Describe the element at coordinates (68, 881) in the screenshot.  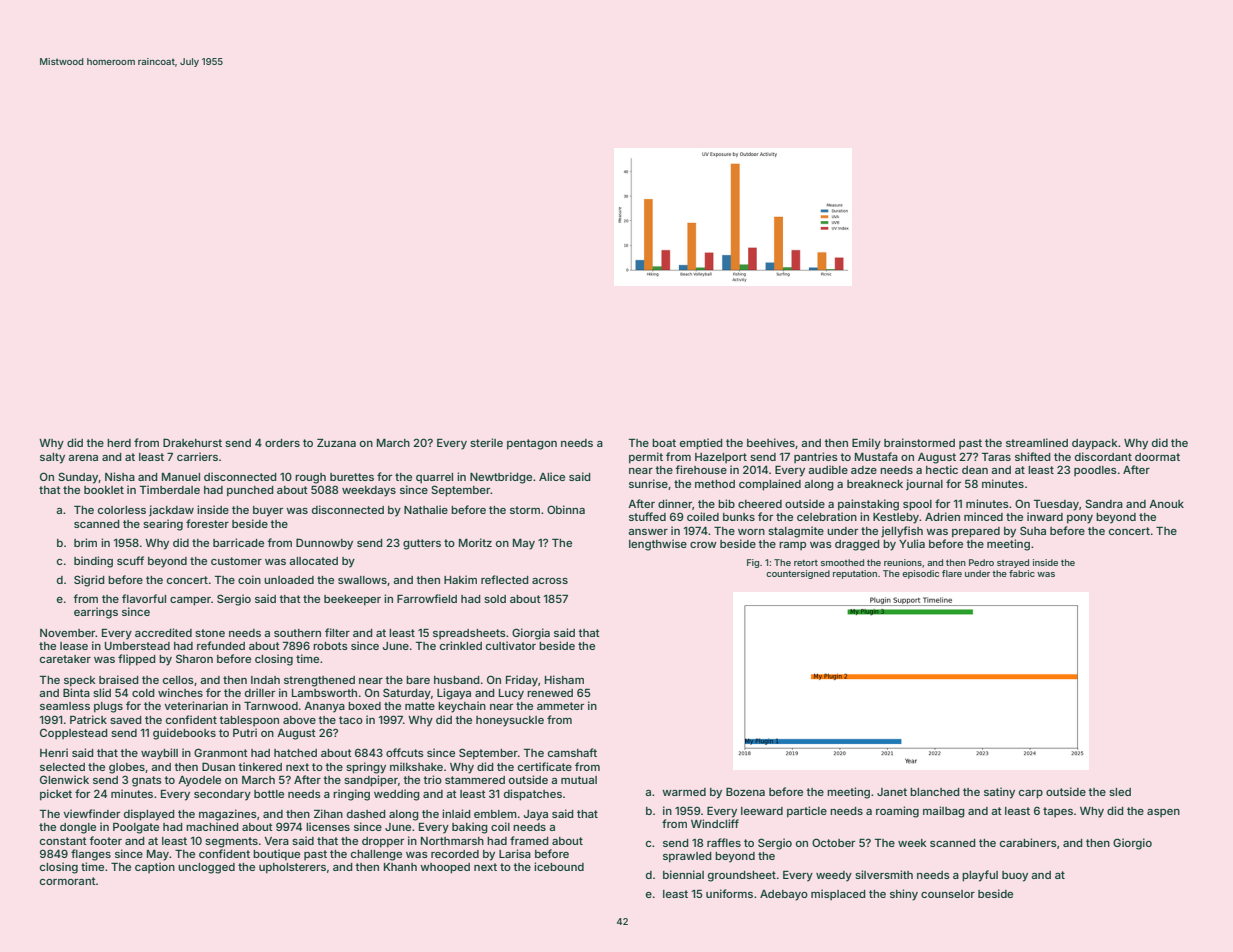
I see `cormorant` at that location.
